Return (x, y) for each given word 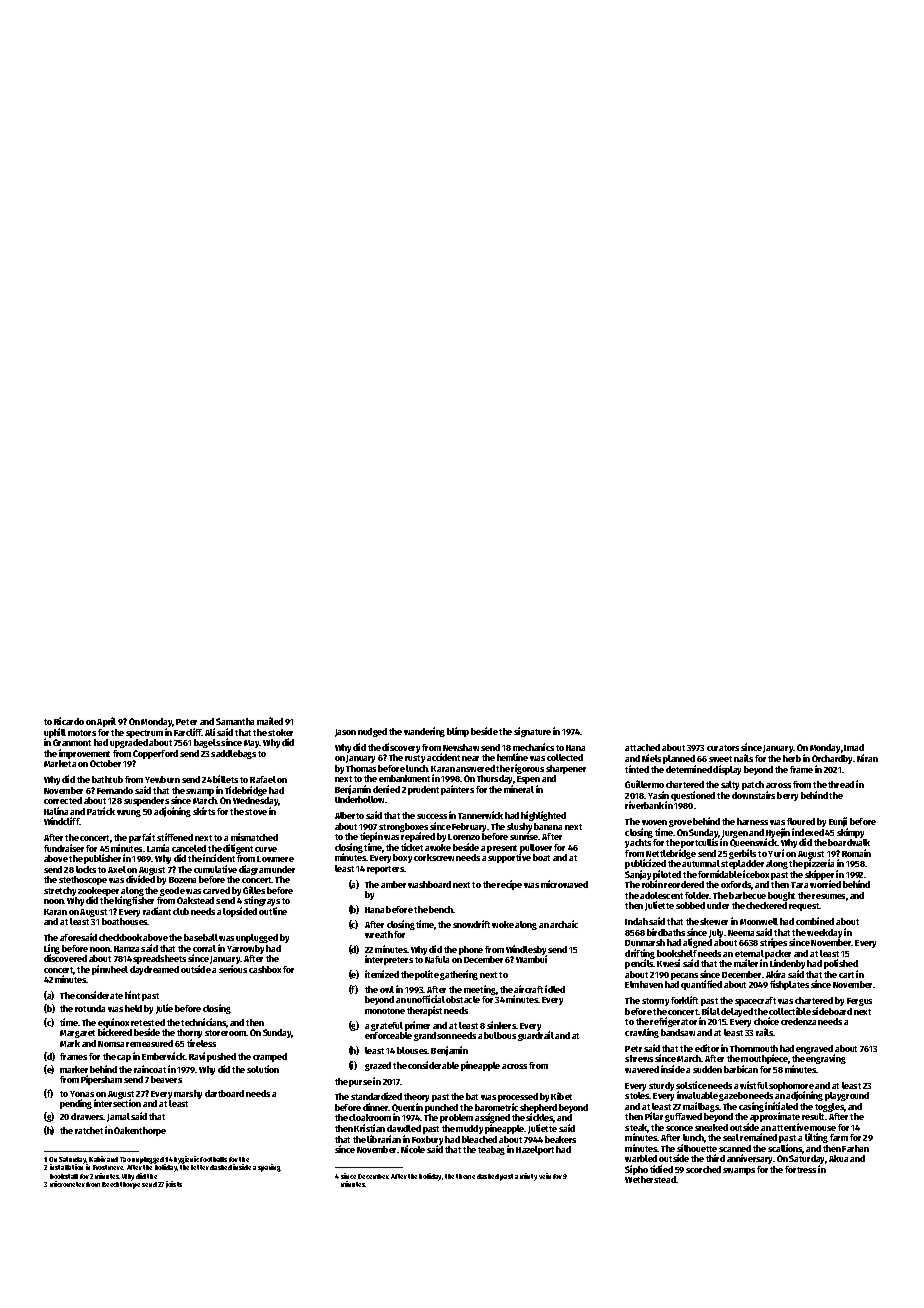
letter (200, 1167)
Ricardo (69, 721)
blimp (458, 732)
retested (148, 1022)
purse (360, 1083)
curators (723, 748)
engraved (814, 1049)
